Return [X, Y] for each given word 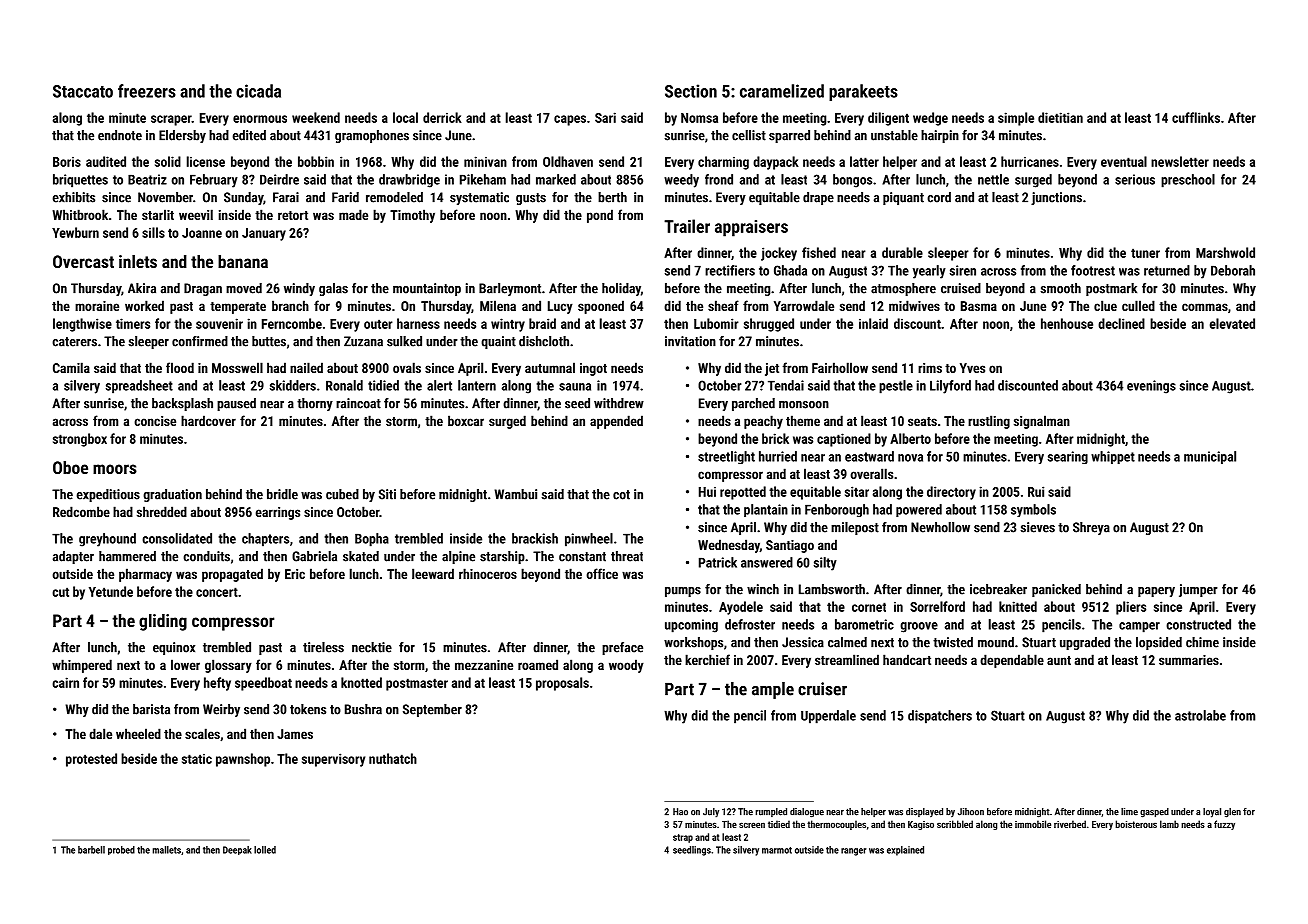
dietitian [1060, 117]
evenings [1151, 387]
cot [621, 495]
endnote [120, 135]
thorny [315, 404]
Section [691, 91]
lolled [265, 850]
